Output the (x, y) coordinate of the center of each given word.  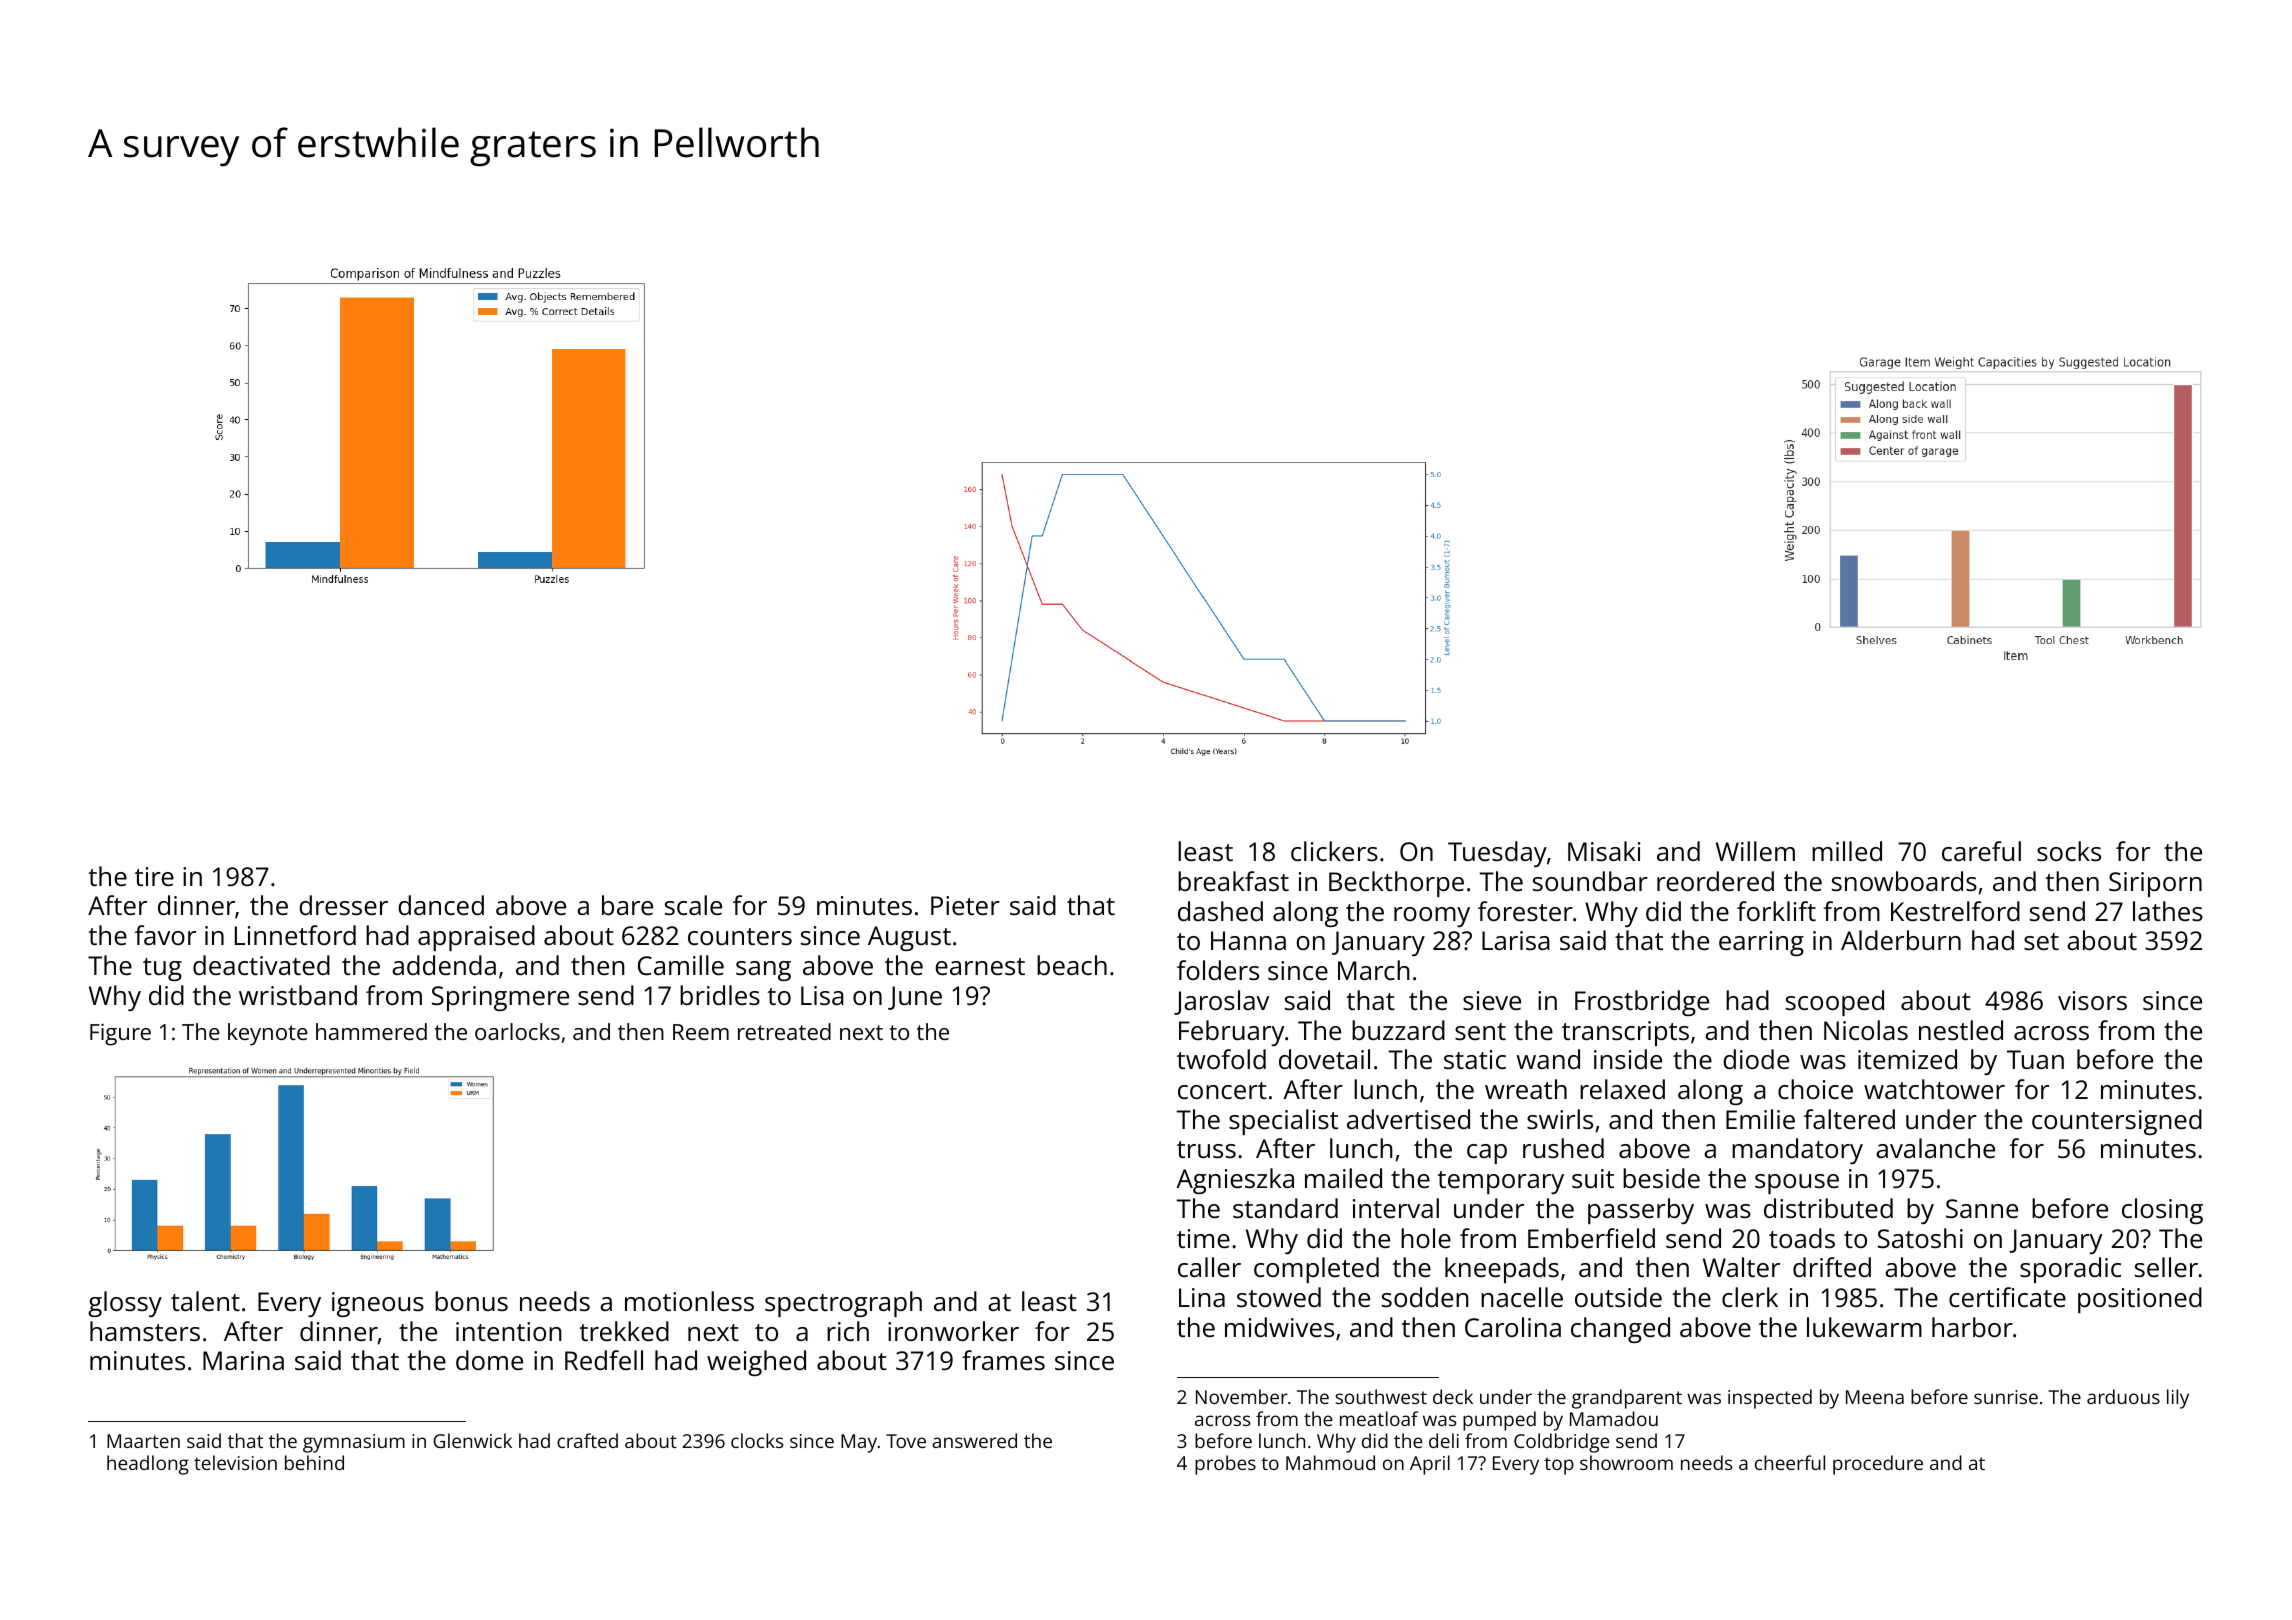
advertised (1408, 1119)
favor (165, 935)
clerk (1750, 1297)
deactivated (261, 965)
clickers (1334, 851)
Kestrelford (1955, 911)
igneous (378, 1304)
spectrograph (843, 1304)
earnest (980, 966)
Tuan (2035, 1059)
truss (1206, 1149)
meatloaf (1379, 1418)
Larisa (1516, 940)
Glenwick (472, 1440)
